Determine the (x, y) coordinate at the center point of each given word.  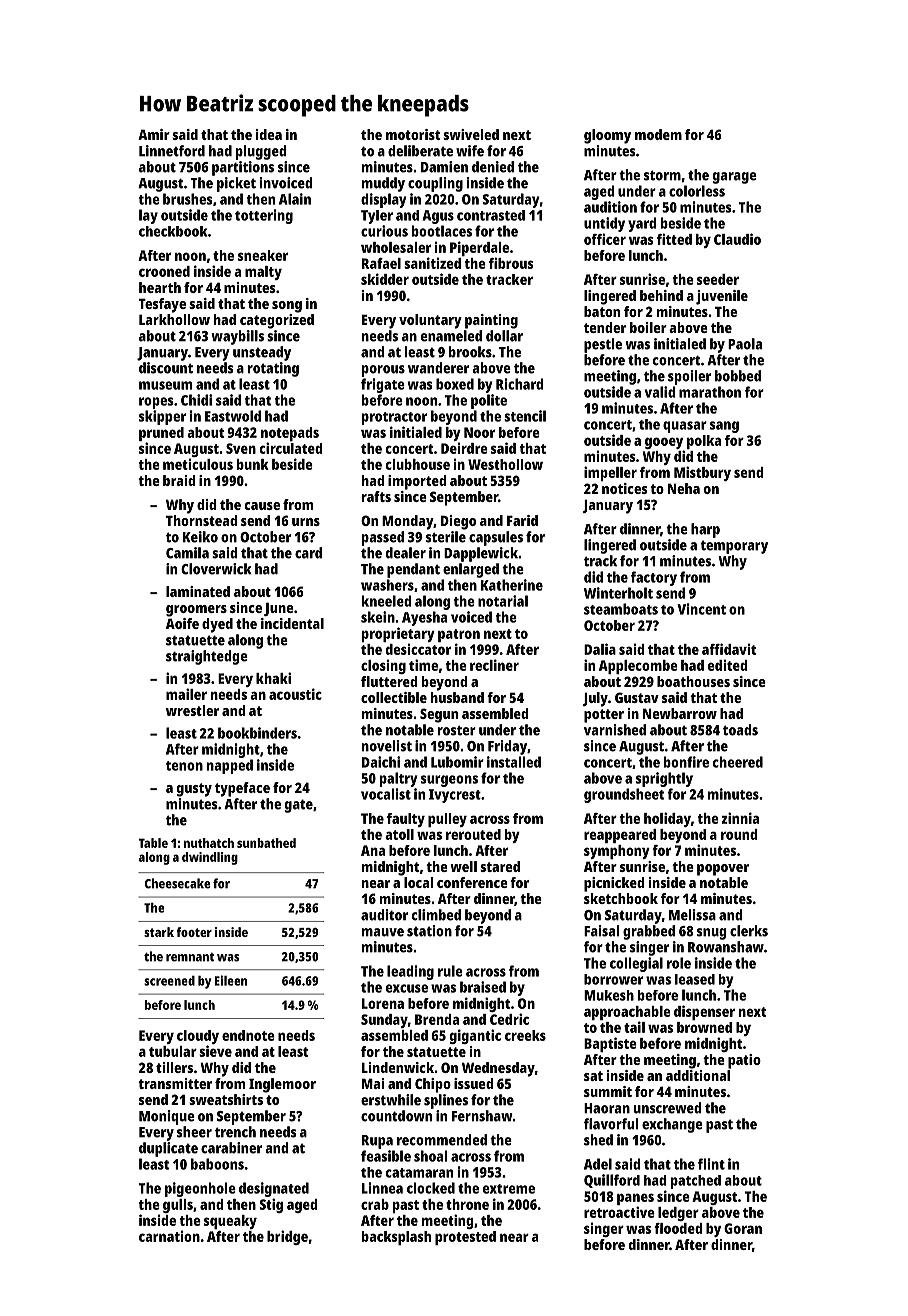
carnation (169, 1236)
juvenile (722, 297)
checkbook (173, 231)
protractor (394, 418)
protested (465, 1238)
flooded (678, 1228)
